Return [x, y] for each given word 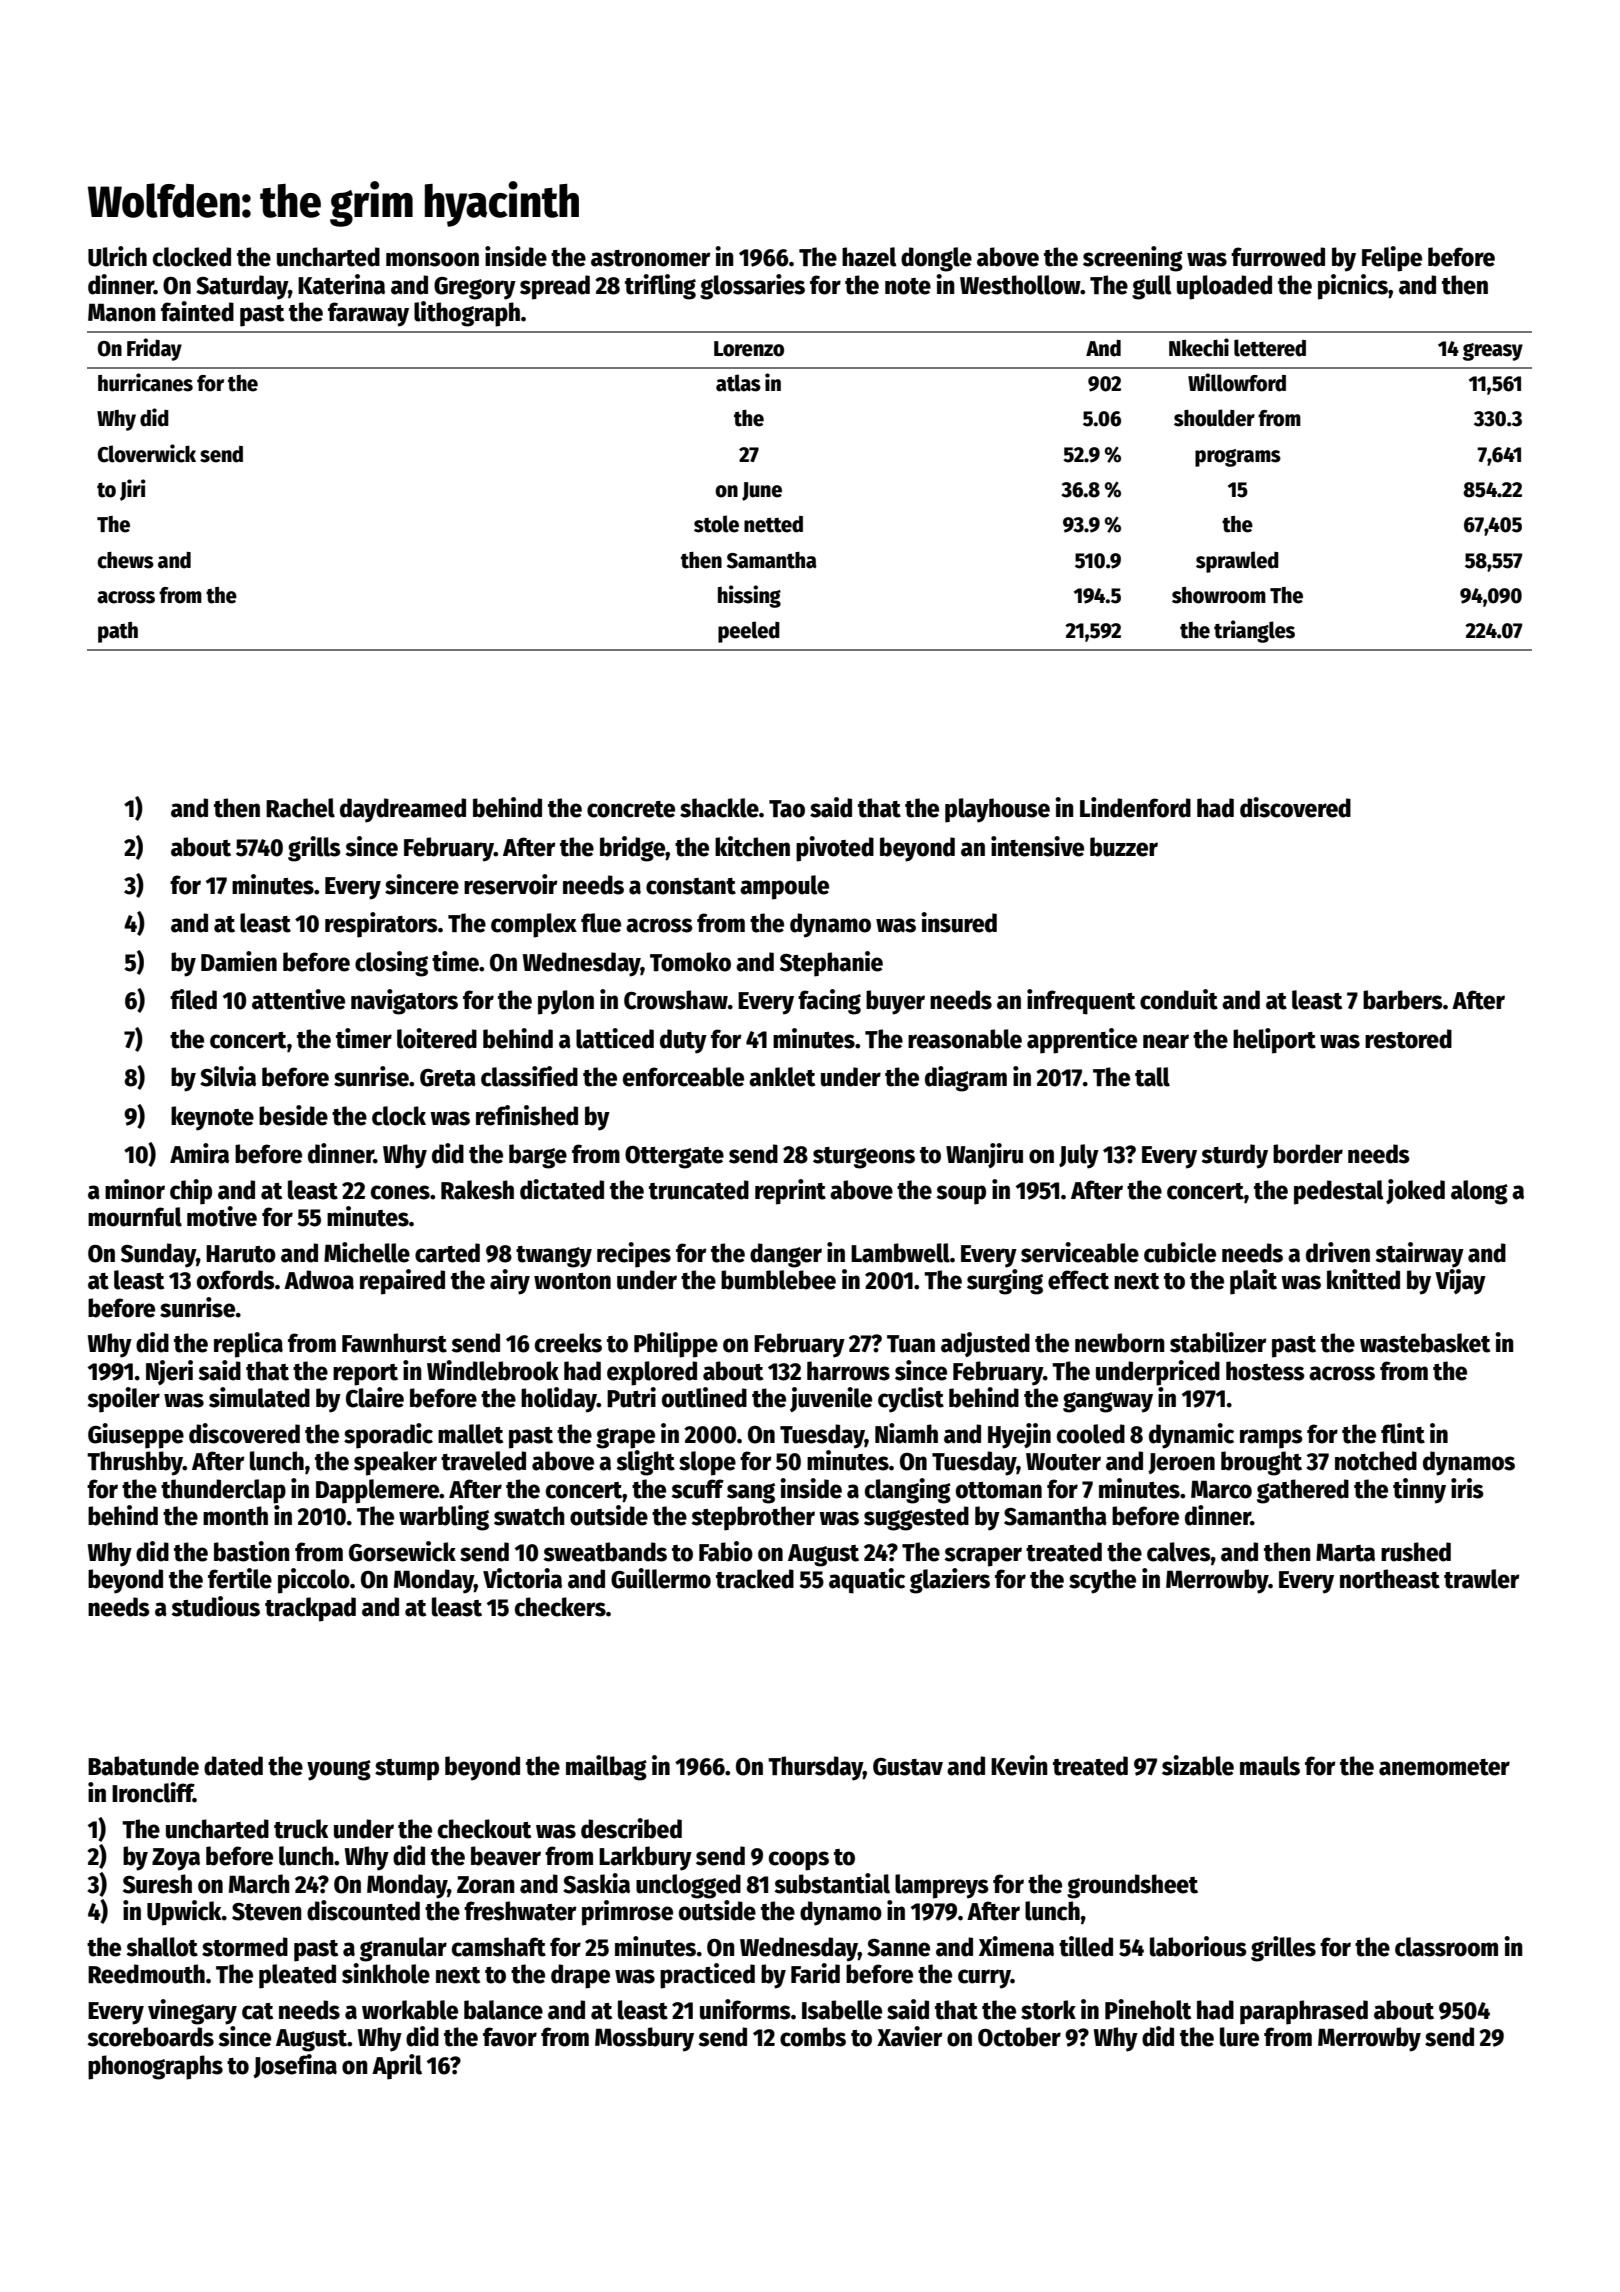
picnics [1353, 287]
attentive [298, 999]
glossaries [752, 287]
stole [716, 524]
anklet [782, 1077]
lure [1239, 2037]
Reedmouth [146, 1974]
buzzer [1124, 847]
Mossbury [644, 2039]
